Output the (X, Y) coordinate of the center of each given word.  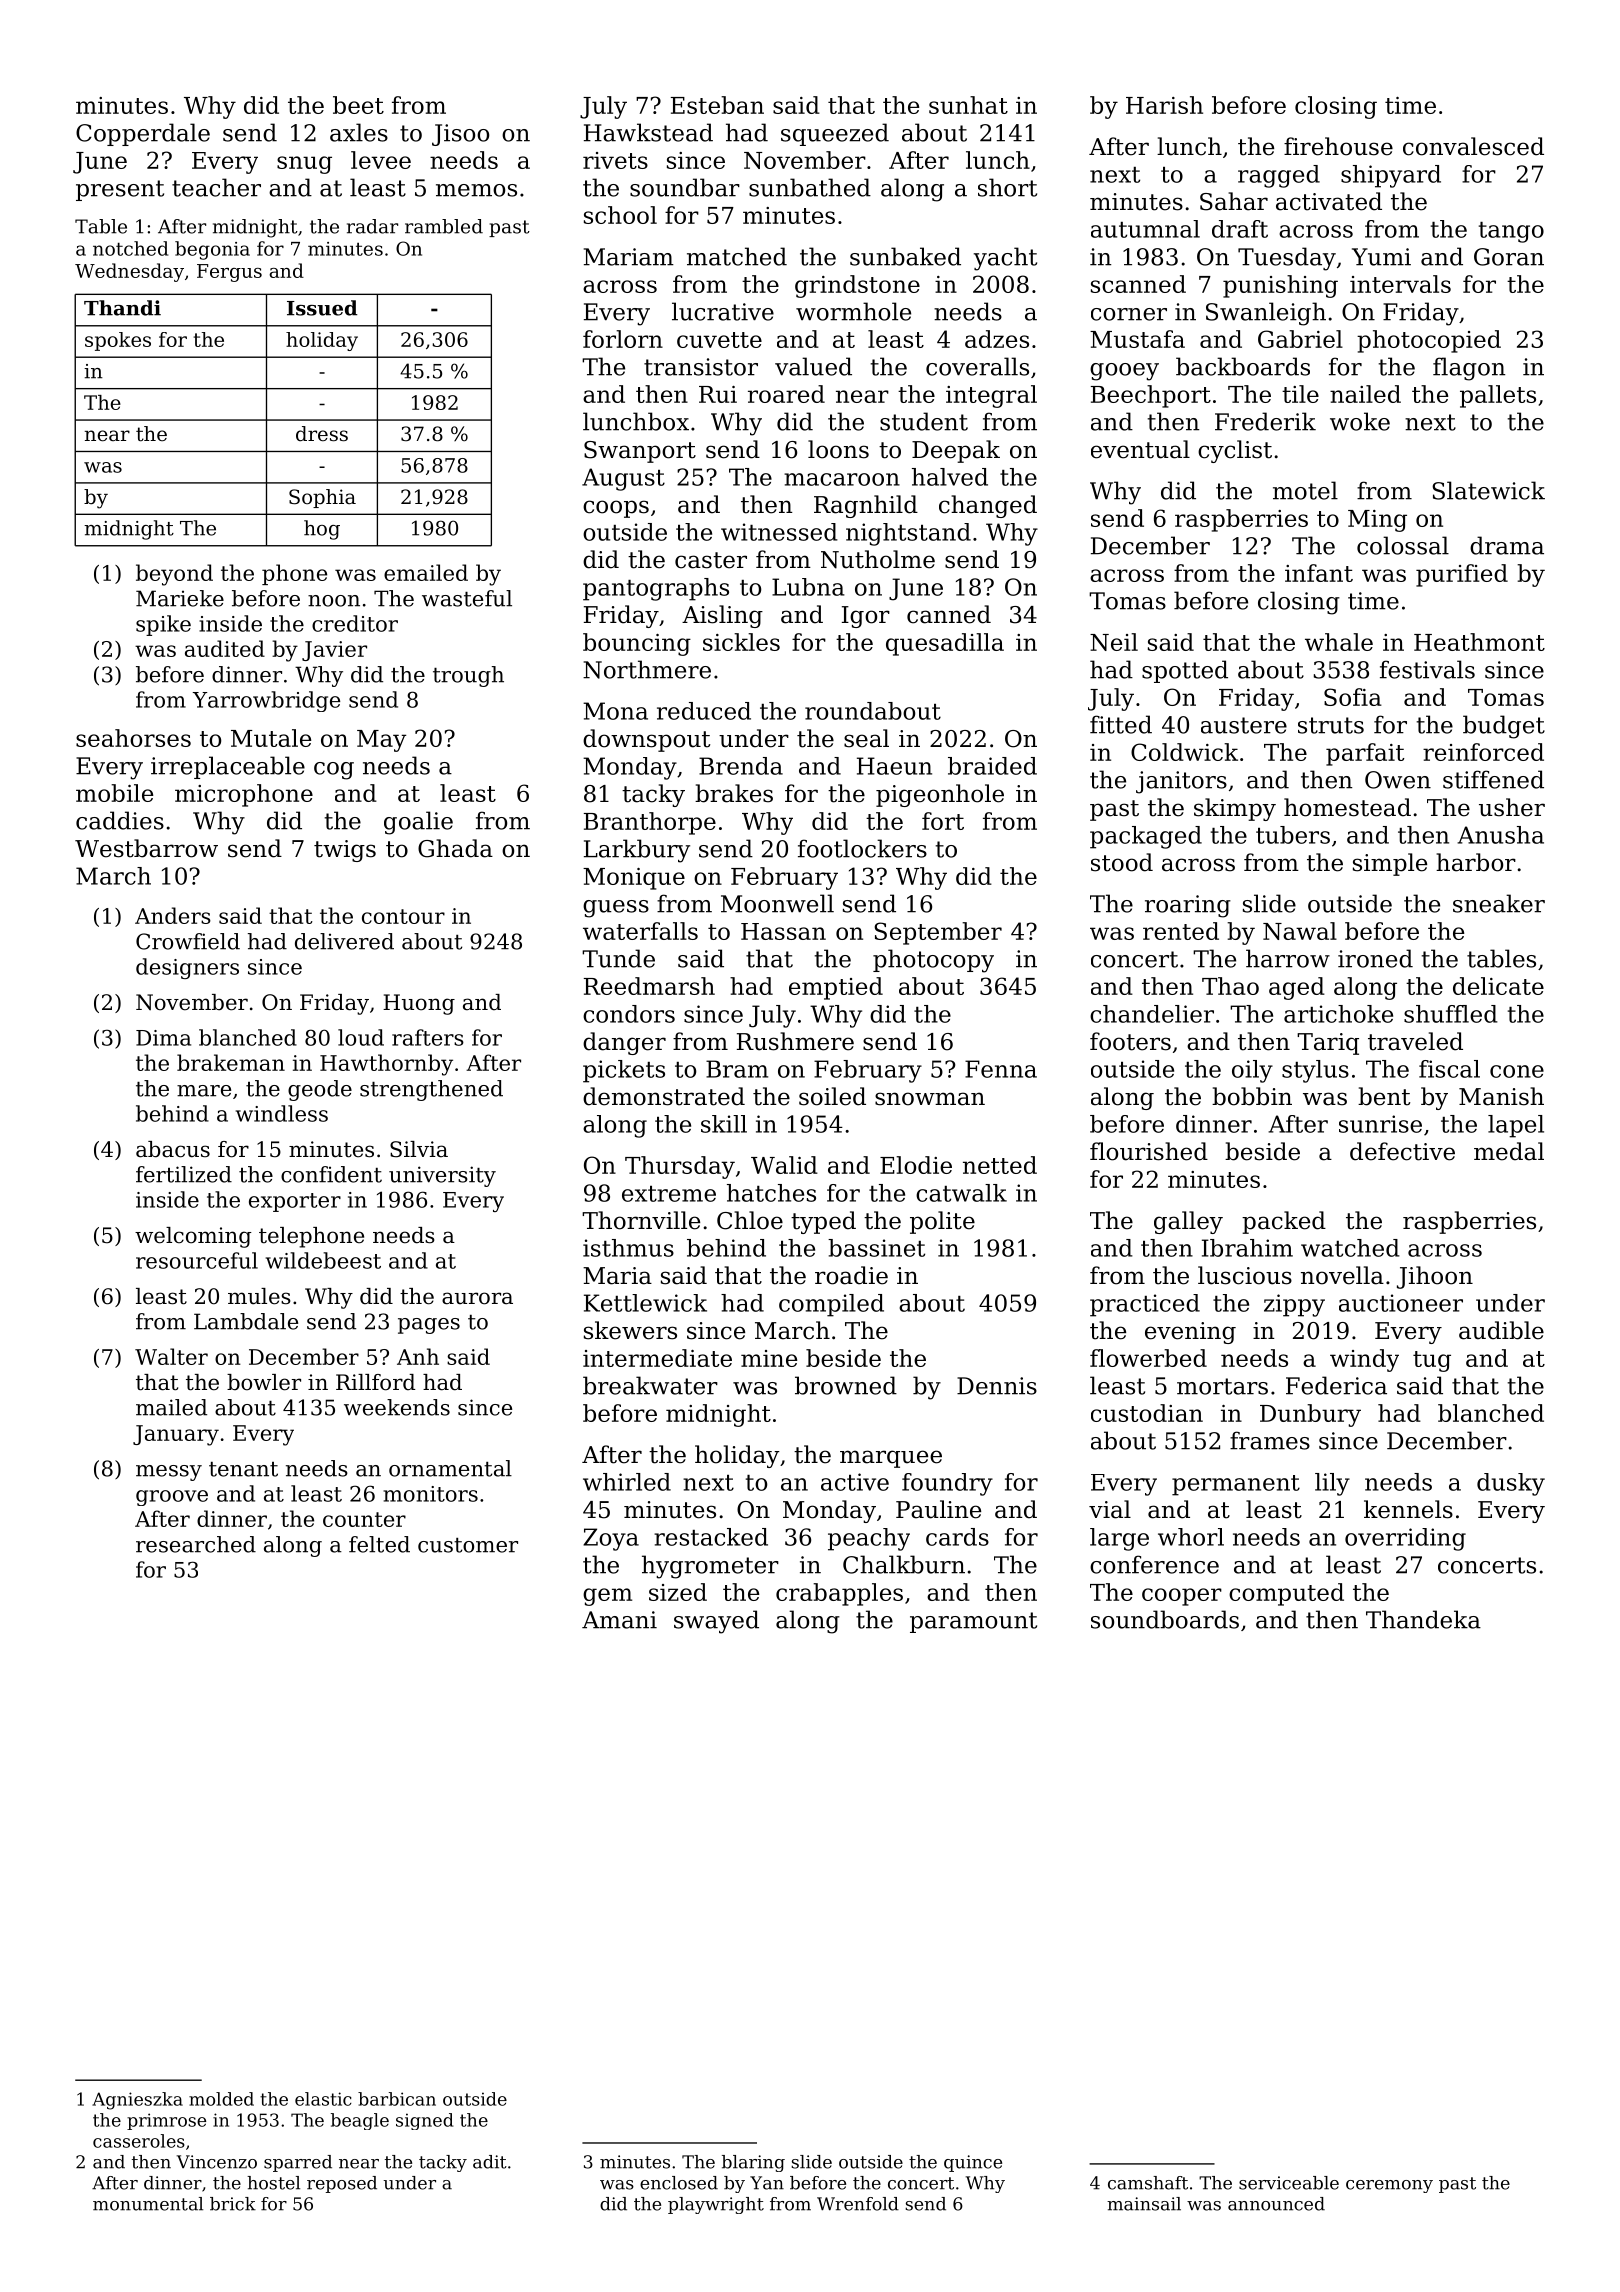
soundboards (1165, 1619)
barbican (397, 2099)
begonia (212, 250)
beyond (174, 575)
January (176, 1435)
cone (1517, 1071)
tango (1511, 232)
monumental (148, 2204)
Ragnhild (866, 506)
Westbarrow (146, 848)
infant (1319, 573)
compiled (831, 1305)
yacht (1005, 259)
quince (973, 2163)
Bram (737, 1069)
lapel (1516, 1126)
